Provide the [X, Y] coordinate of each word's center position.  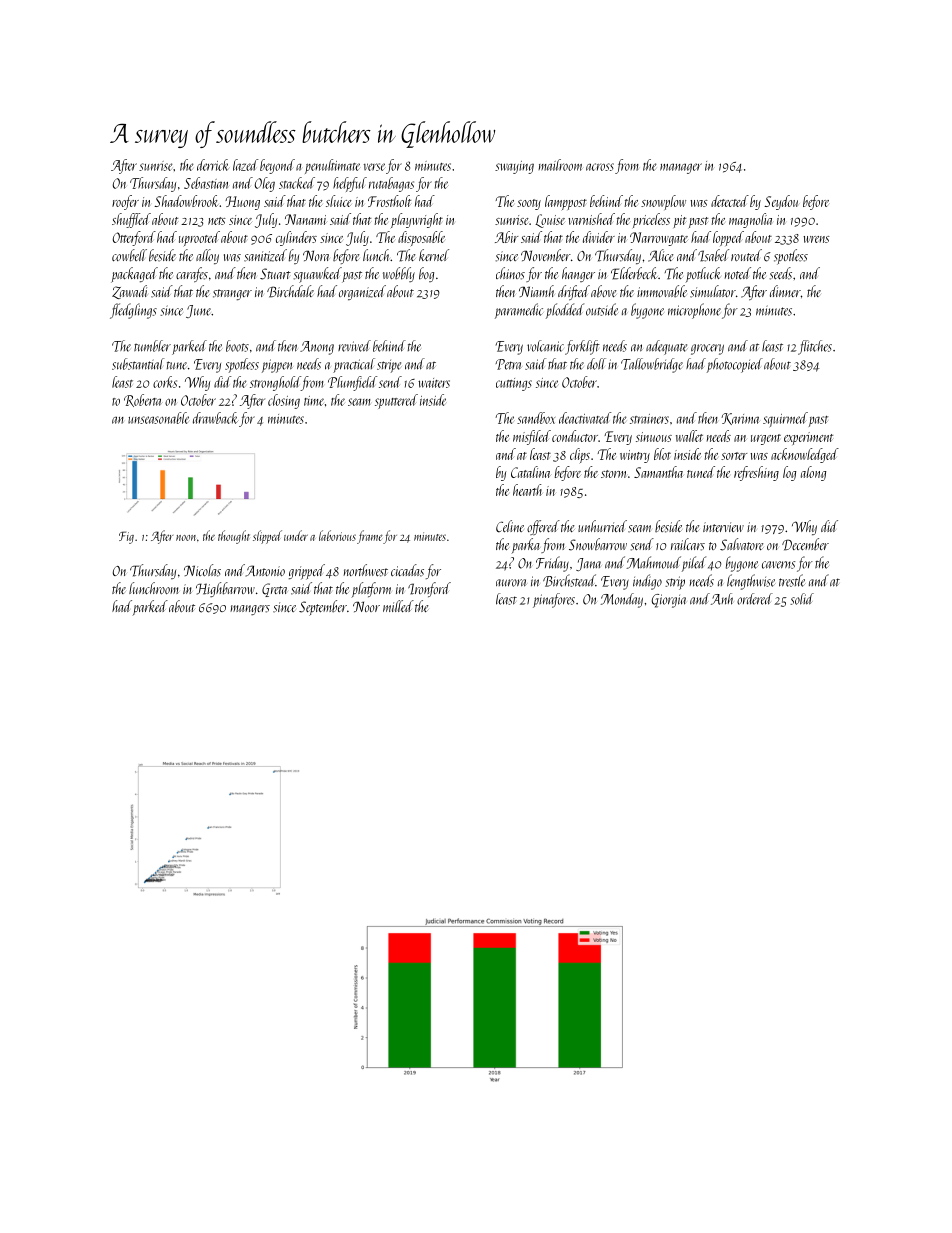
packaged [134, 275]
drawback [215, 418]
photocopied [735, 365]
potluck [703, 274]
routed [746, 255]
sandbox [536, 418]
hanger [578, 274]
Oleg [265, 184]
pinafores [554, 600]
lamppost [566, 202]
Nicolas [202, 570]
